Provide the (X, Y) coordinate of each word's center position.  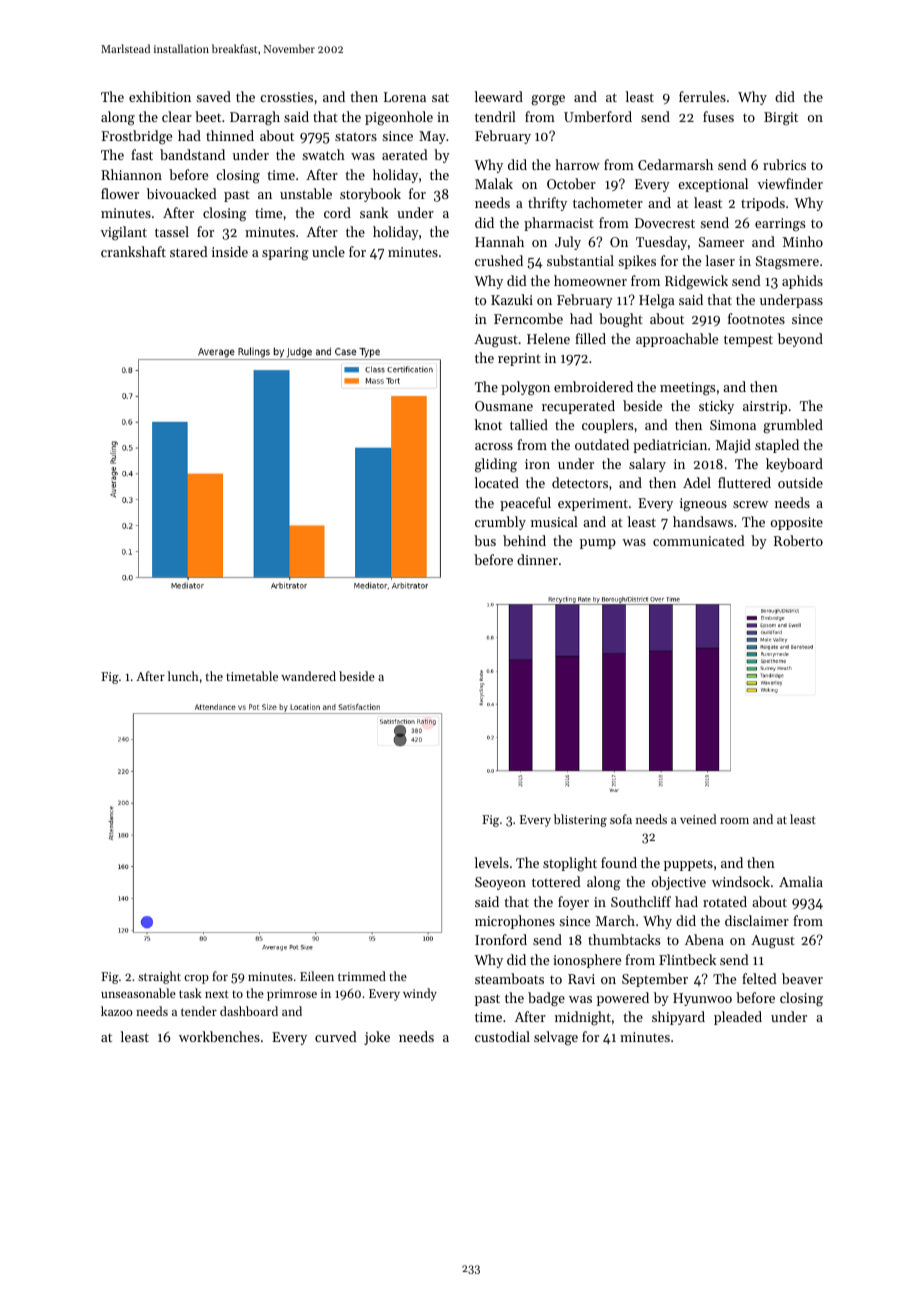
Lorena (405, 97)
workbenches (219, 1036)
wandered (308, 676)
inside (230, 251)
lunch (183, 676)
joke (377, 1038)
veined (698, 819)
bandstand (192, 154)
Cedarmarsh (675, 164)
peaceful (525, 504)
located (497, 482)
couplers (607, 426)
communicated (699, 540)
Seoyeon (500, 883)
